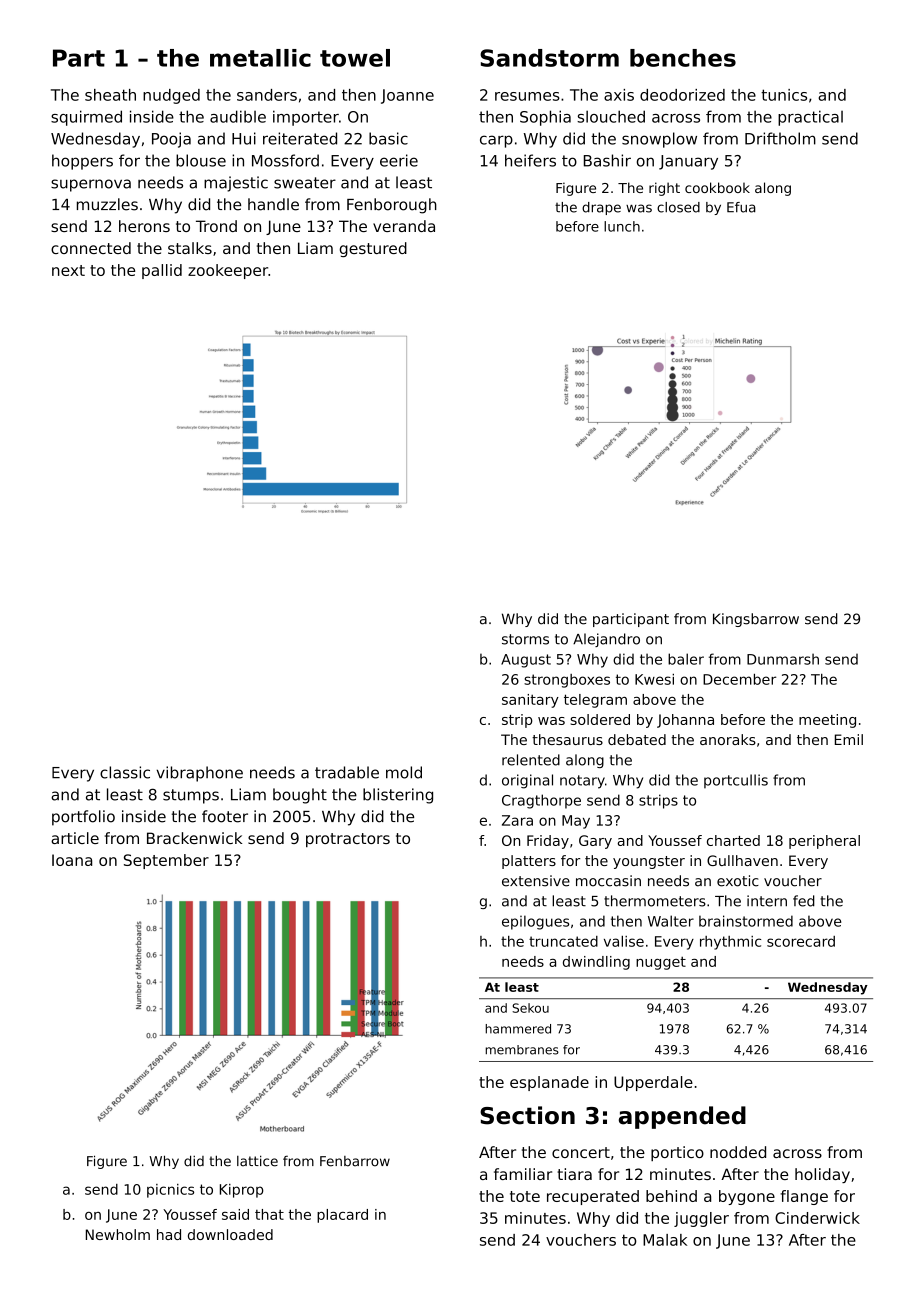  What do you see at coordinates (244, 138) in the document?
I see `Hui` at bounding box center [244, 138].
